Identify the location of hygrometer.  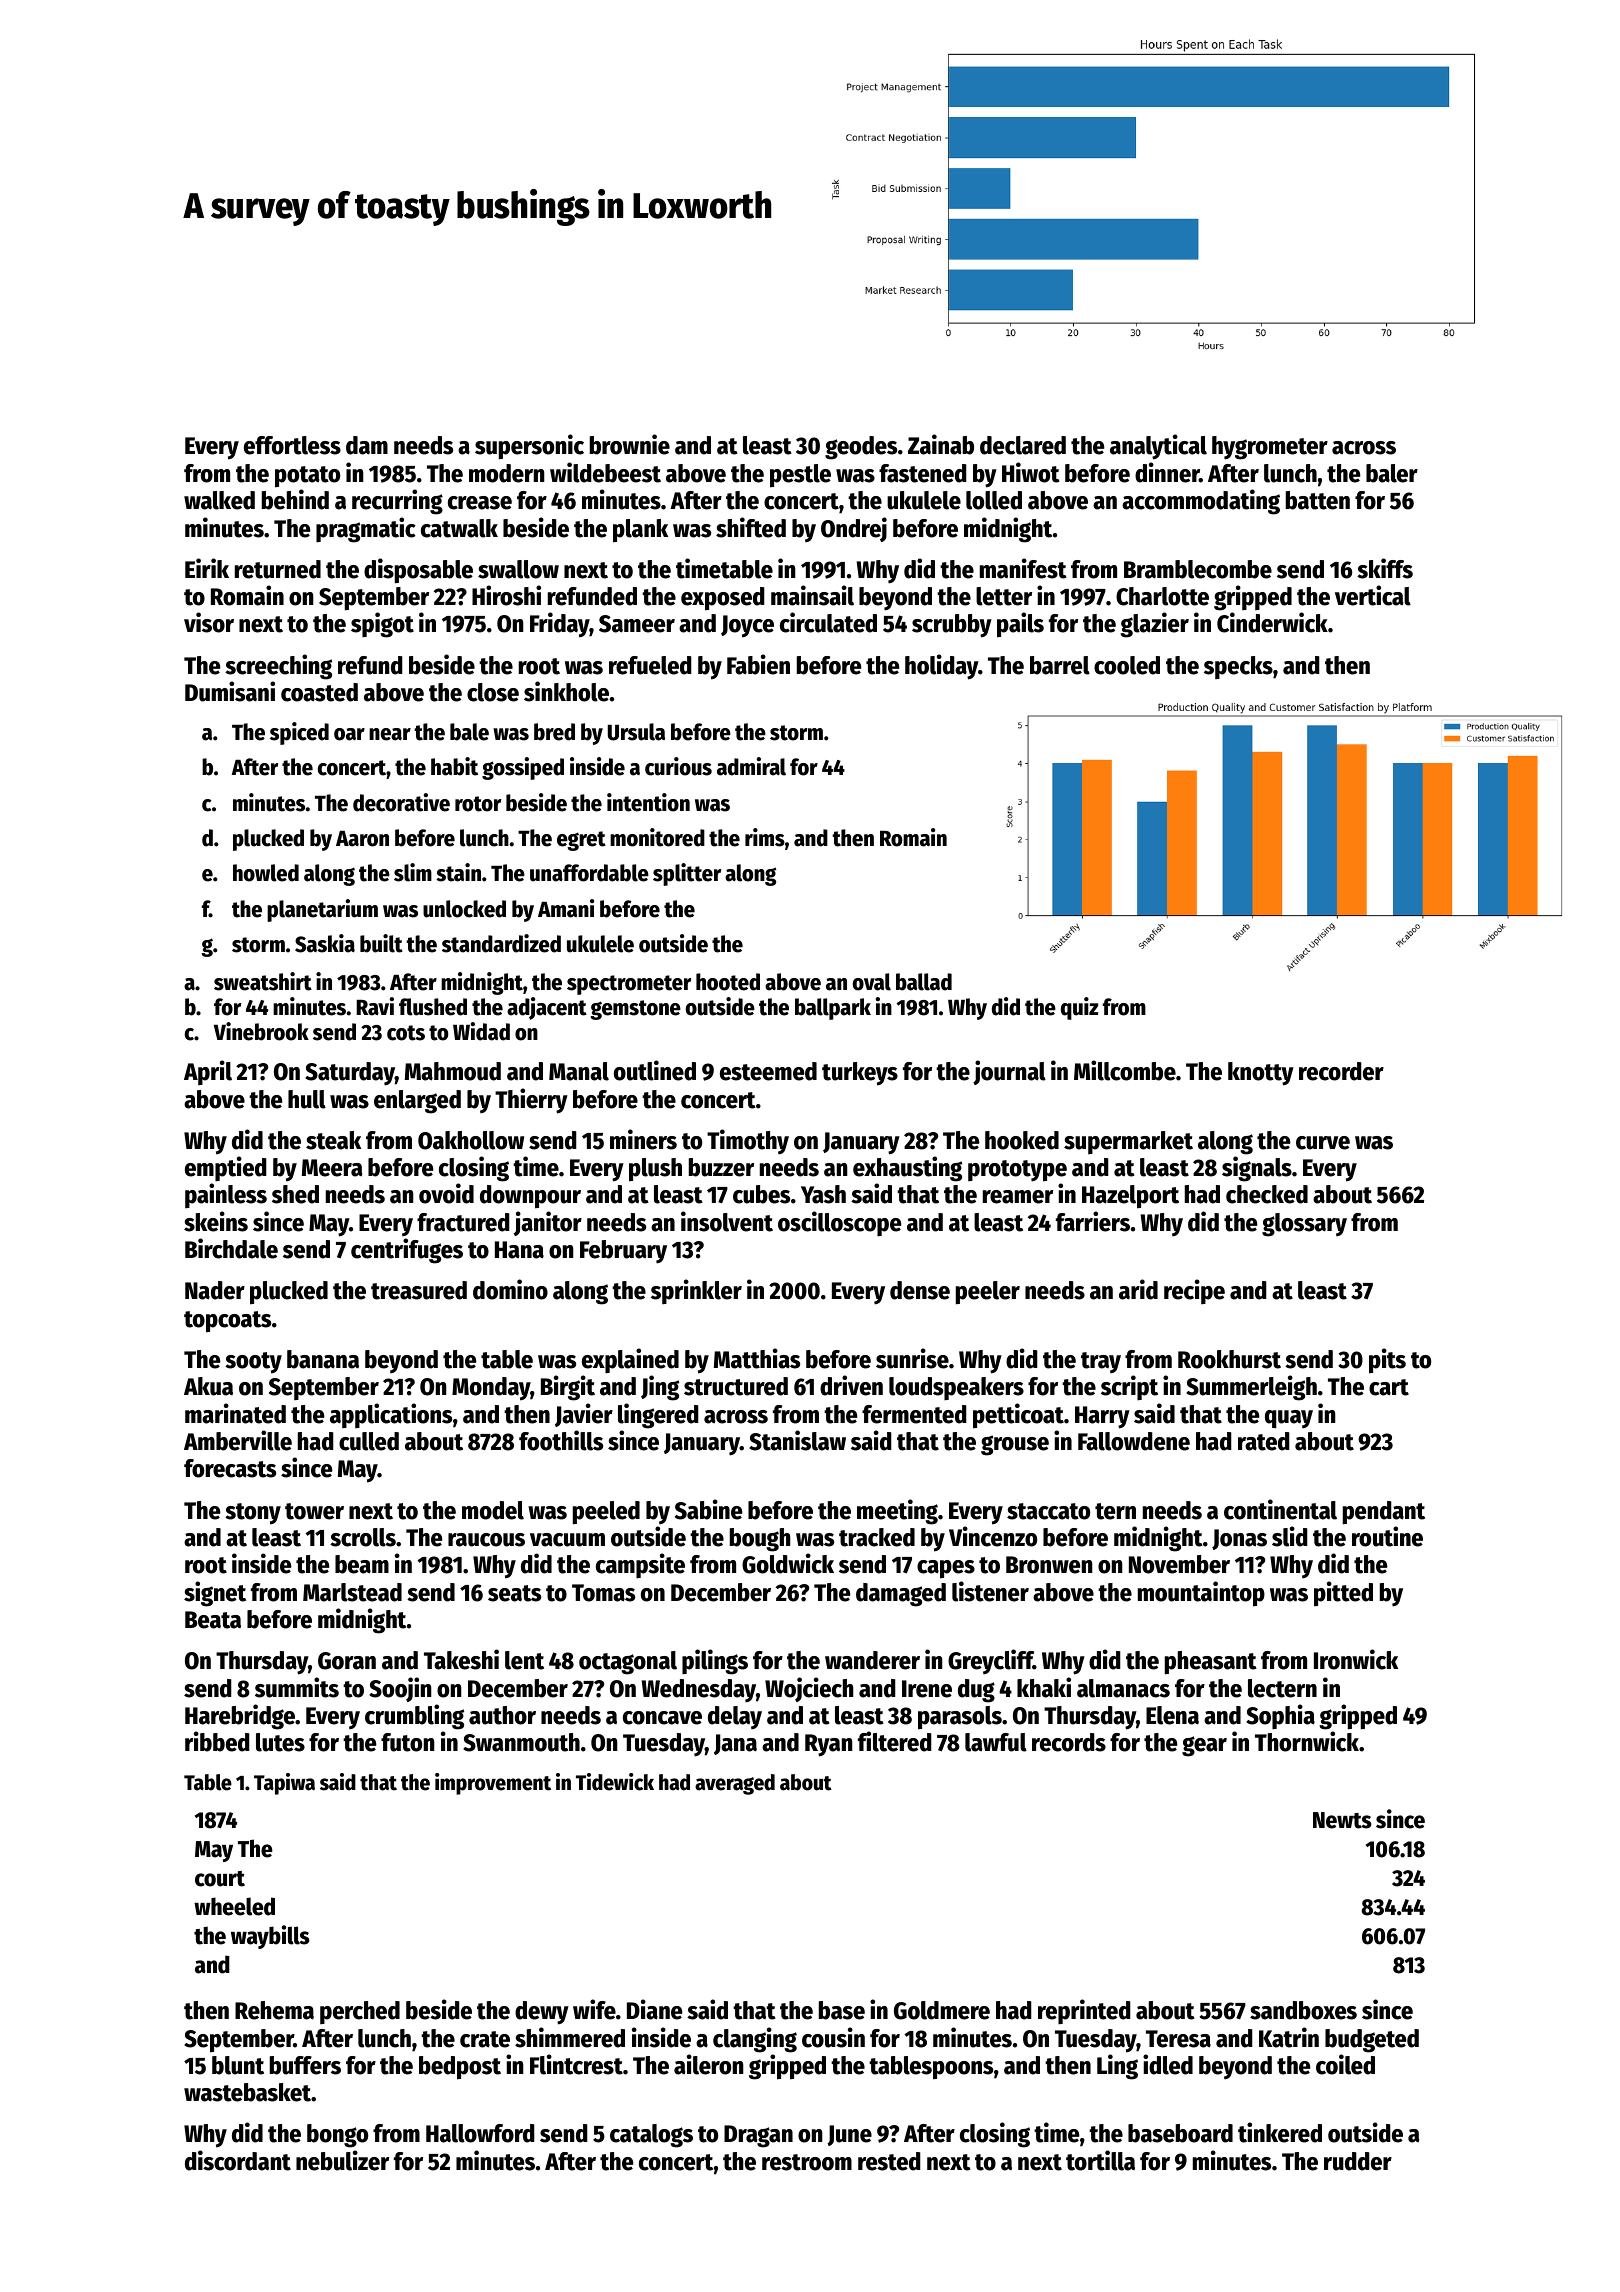
(1270, 448).
